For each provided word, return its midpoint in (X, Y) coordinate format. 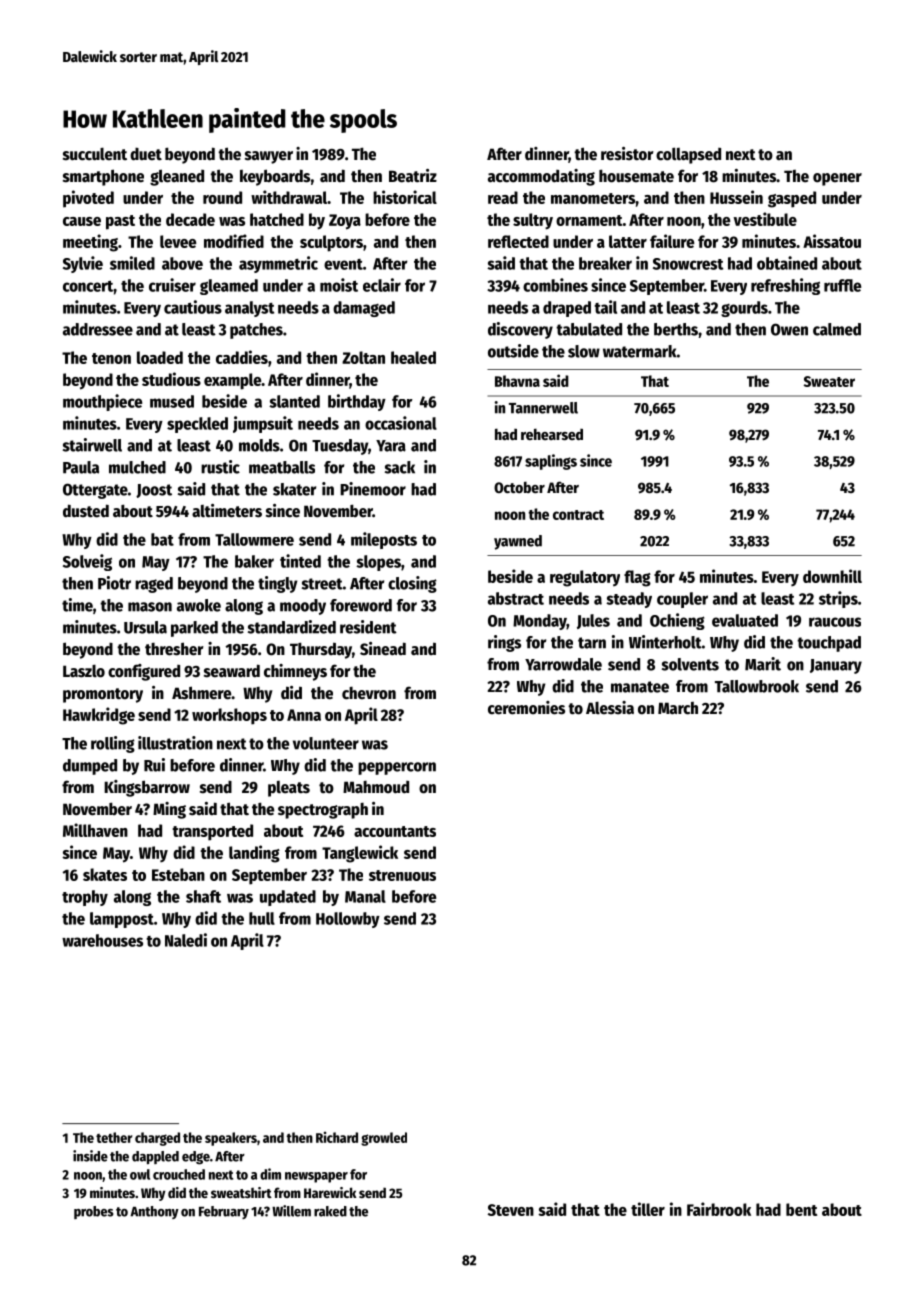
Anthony (154, 1212)
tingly (278, 584)
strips (838, 599)
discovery (520, 330)
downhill (832, 576)
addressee (98, 329)
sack (400, 467)
